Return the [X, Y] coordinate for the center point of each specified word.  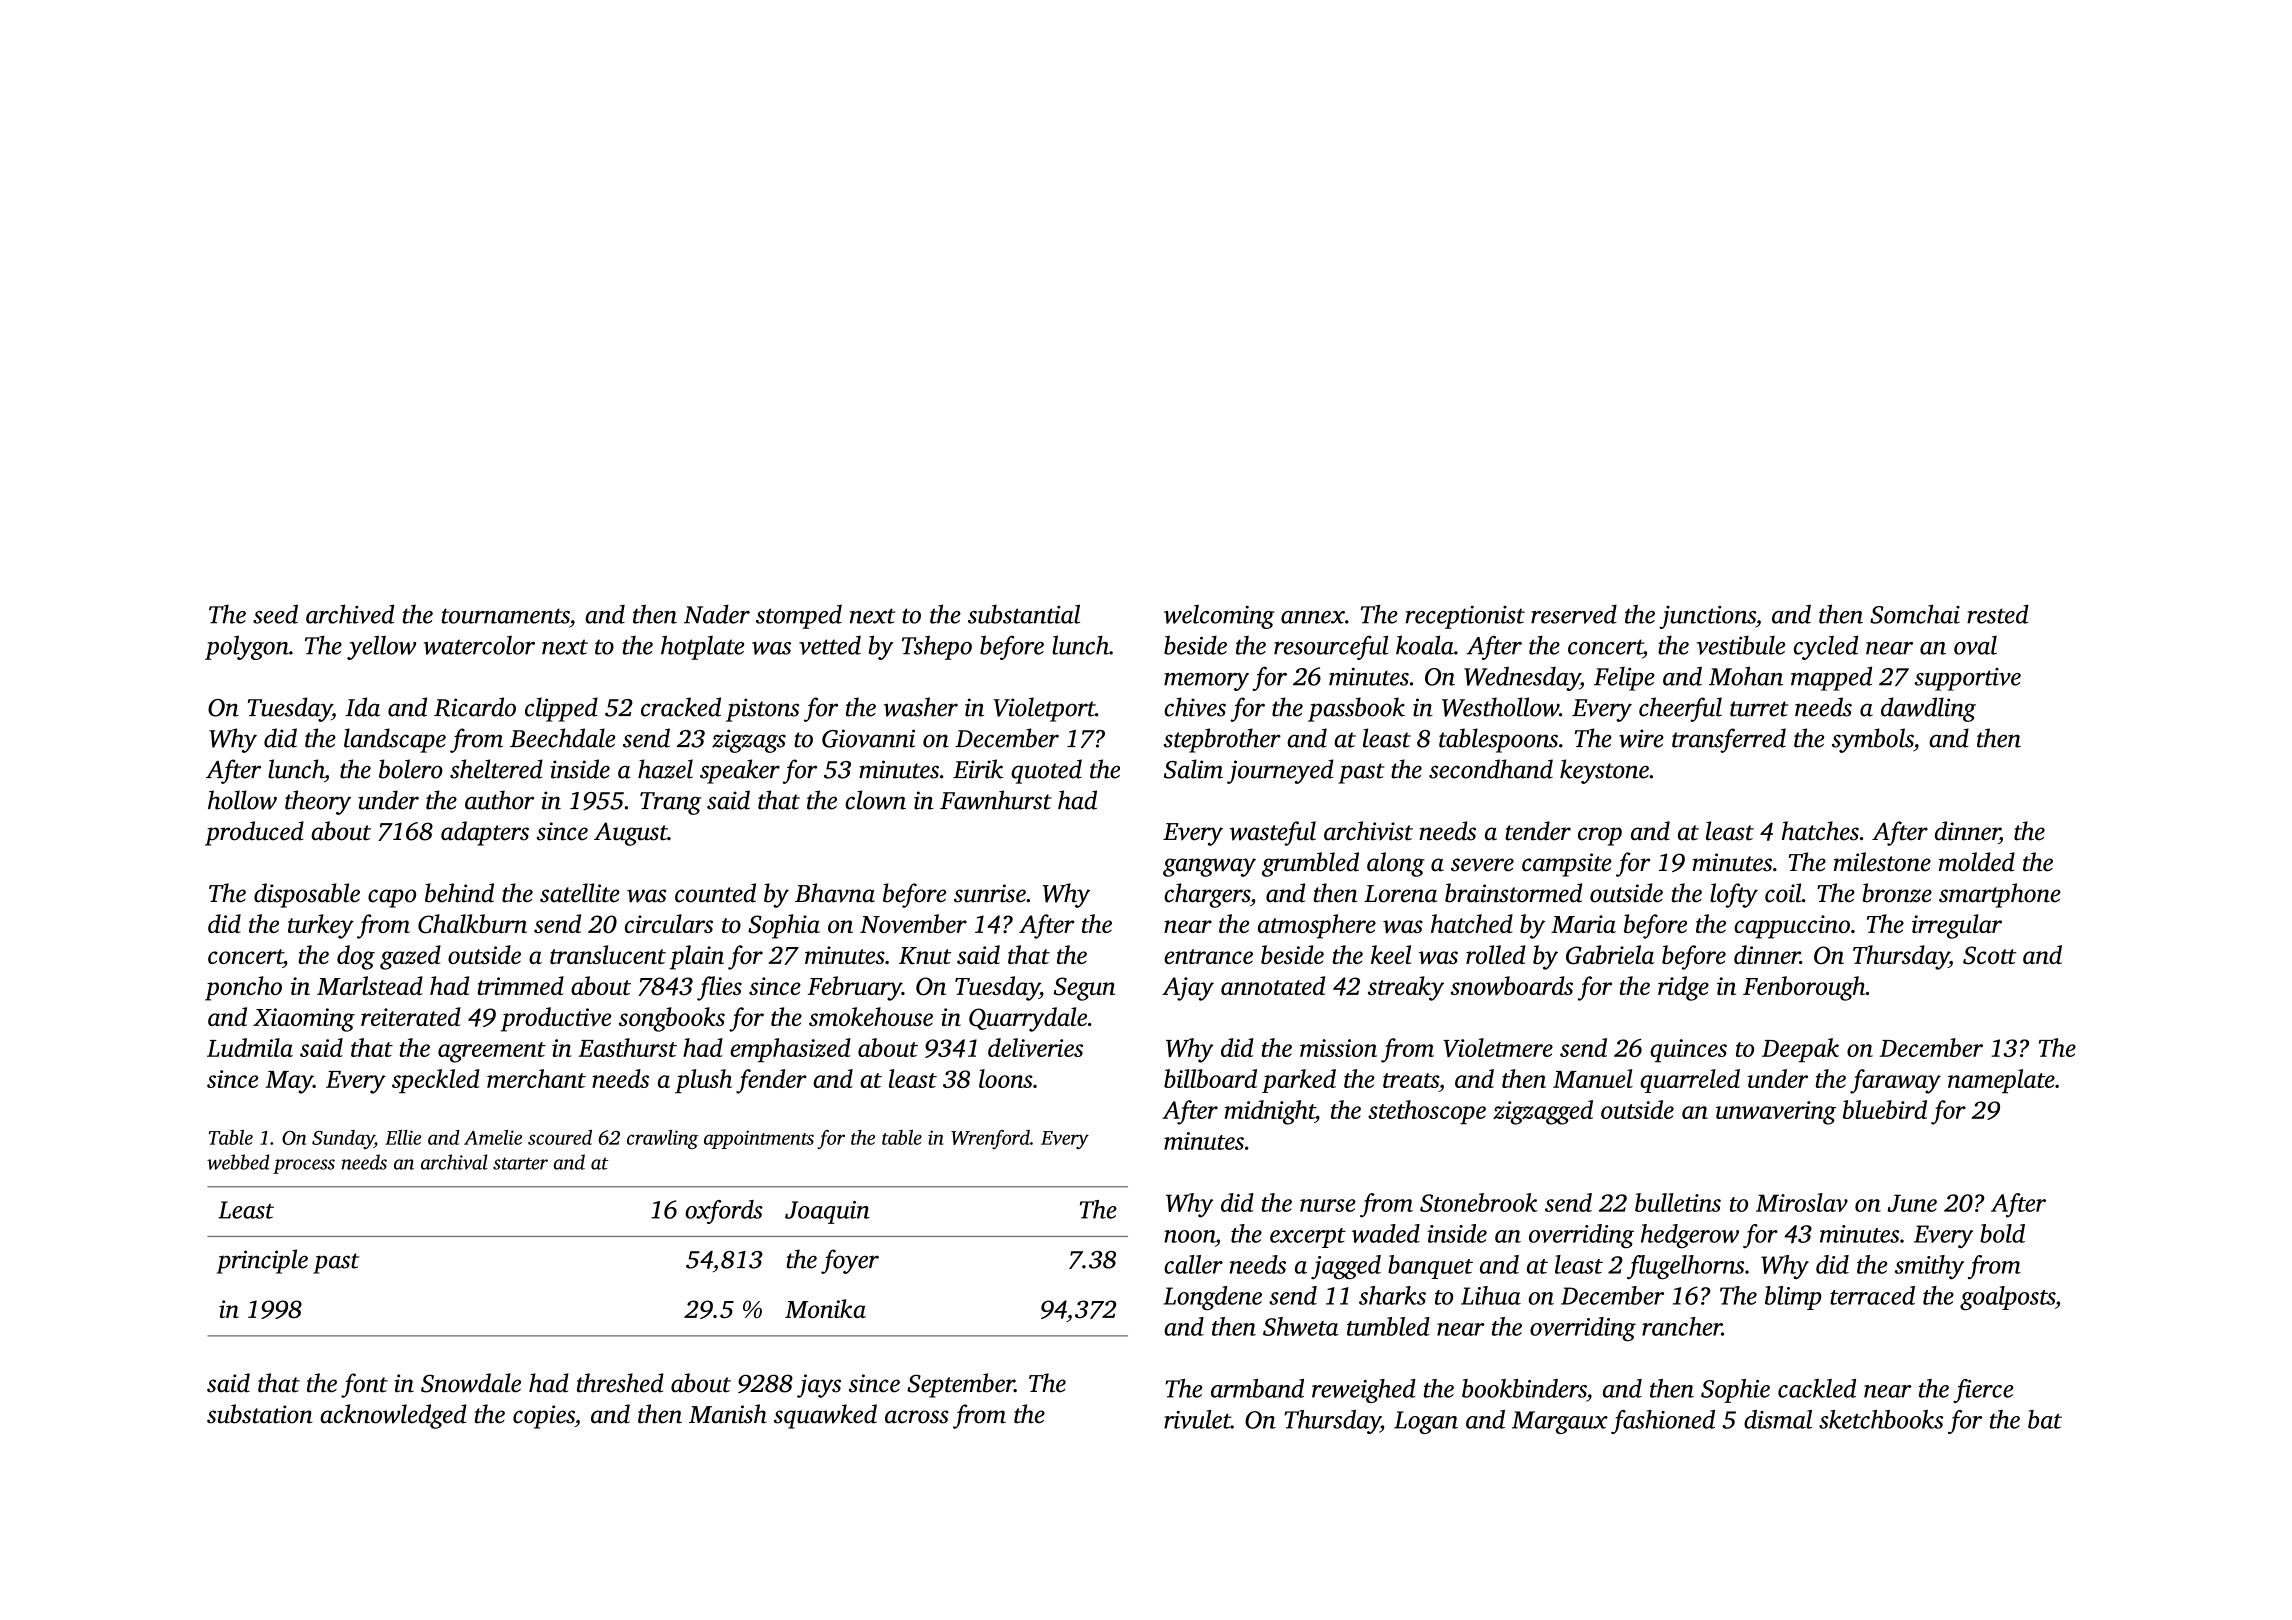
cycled [1826, 647]
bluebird [1885, 1109]
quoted [1046, 771]
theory [318, 802]
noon [1189, 1236]
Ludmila [250, 1047]
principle [262, 1261]
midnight [1269, 1112]
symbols [1873, 740]
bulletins [1678, 1202]
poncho [243, 988]
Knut [925, 956]
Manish [728, 1414]
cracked [681, 707]
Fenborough [1804, 988]
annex [1313, 617]
